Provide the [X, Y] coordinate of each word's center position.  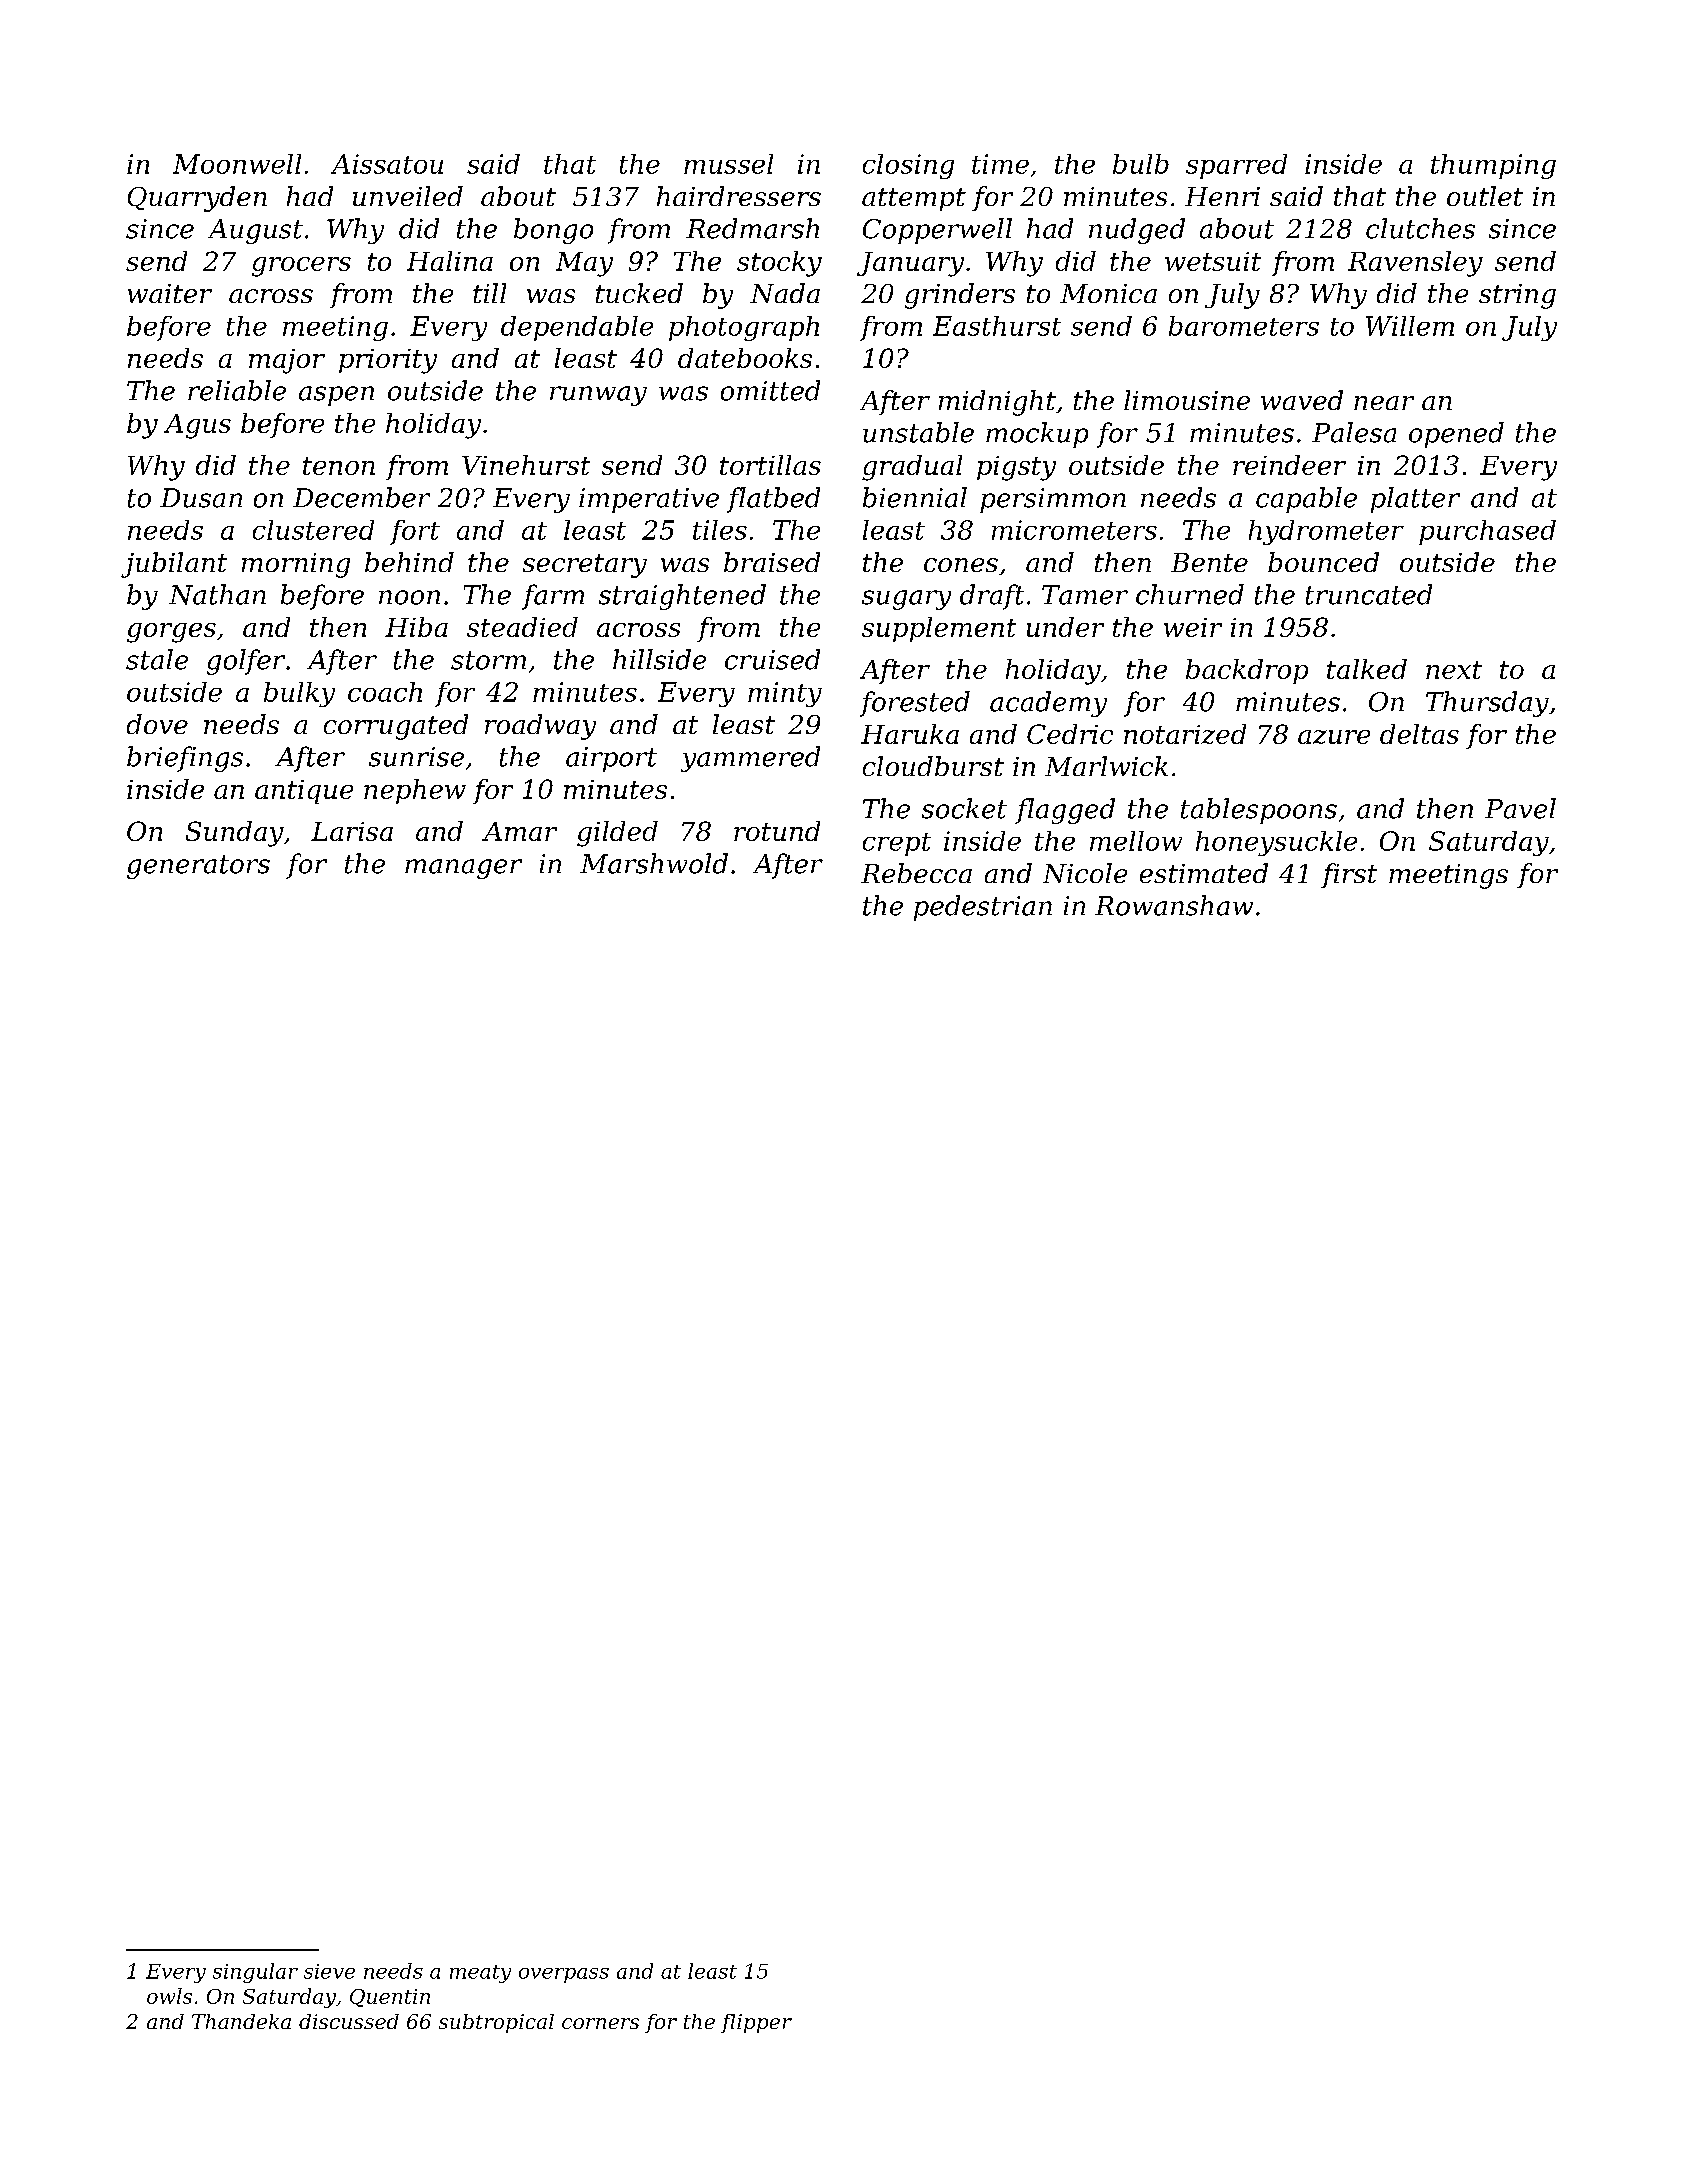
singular [255, 1973]
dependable [577, 328]
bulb [1141, 164]
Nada [785, 293]
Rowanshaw [1174, 905]
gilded [617, 834]
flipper [756, 2023]
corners [600, 2023]
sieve [329, 1971]
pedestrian [983, 908]
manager [463, 869]
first [1349, 875]
